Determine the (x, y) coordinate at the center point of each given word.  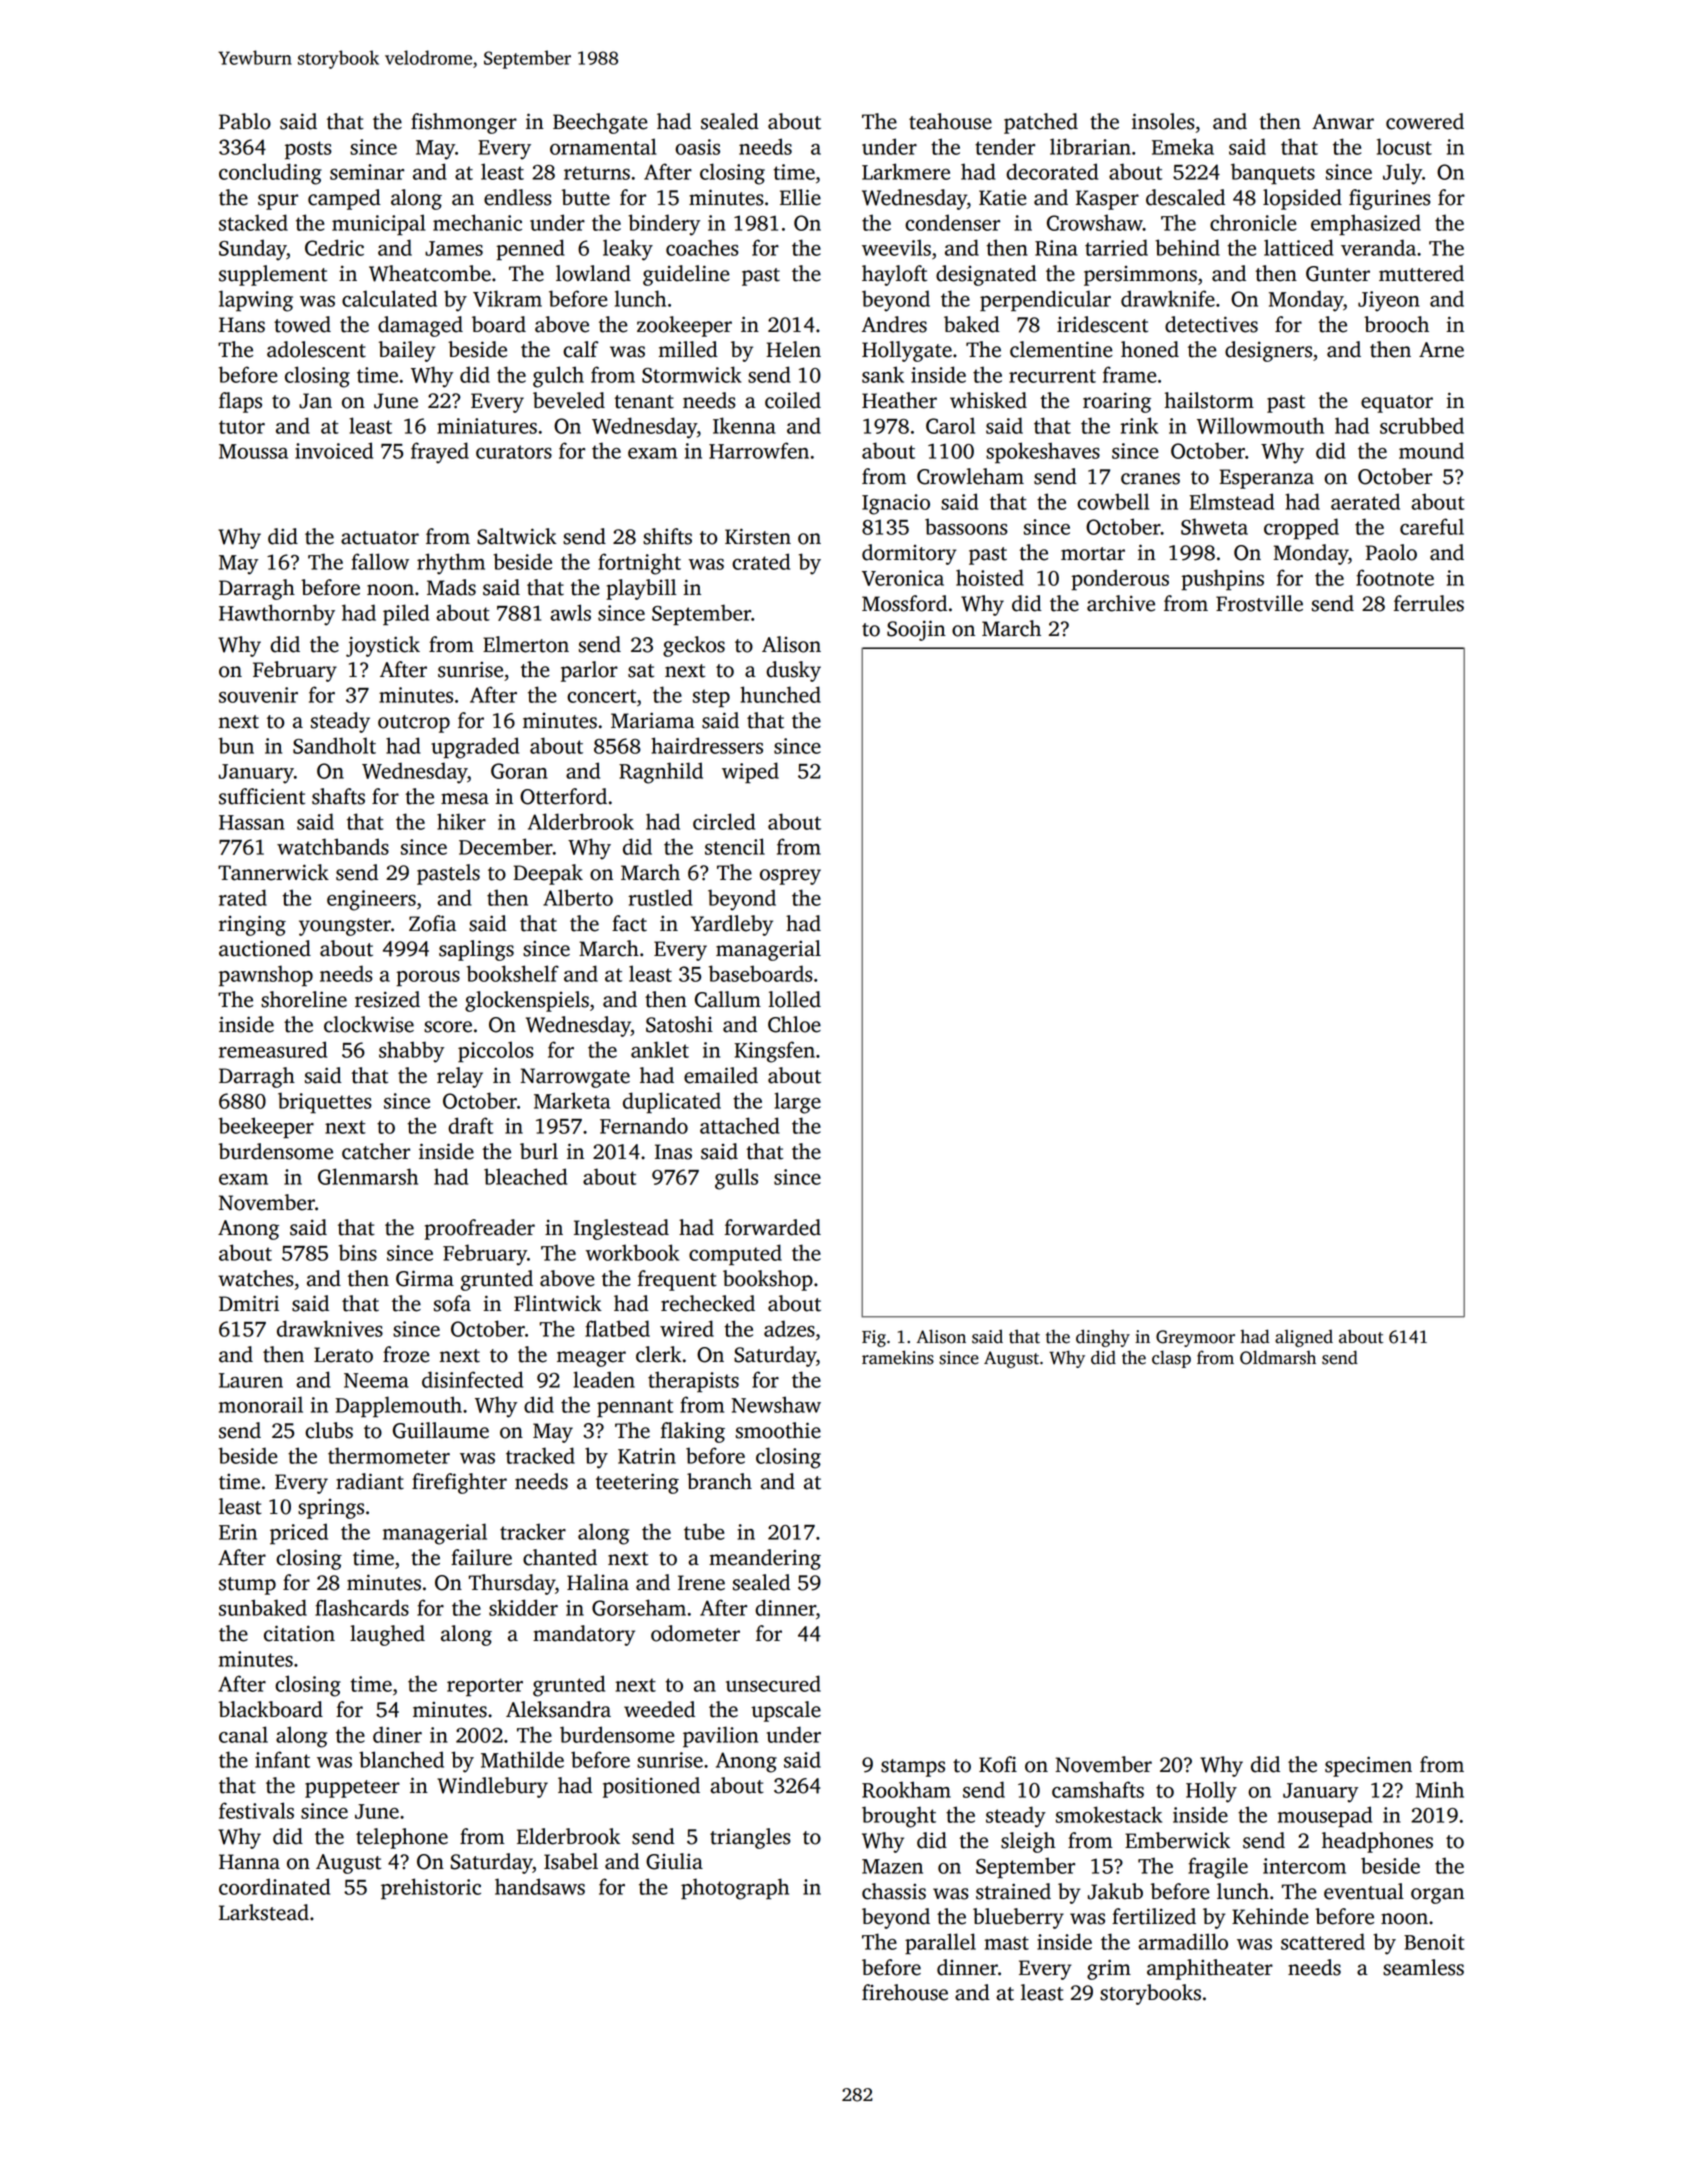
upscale (786, 1711)
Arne (1441, 350)
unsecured (773, 1683)
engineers (371, 900)
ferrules (1429, 603)
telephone (402, 1838)
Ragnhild (661, 773)
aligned (1304, 1338)
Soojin (916, 630)
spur (278, 202)
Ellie (800, 197)
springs (331, 1509)
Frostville (1259, 603)
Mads (451, 587)
